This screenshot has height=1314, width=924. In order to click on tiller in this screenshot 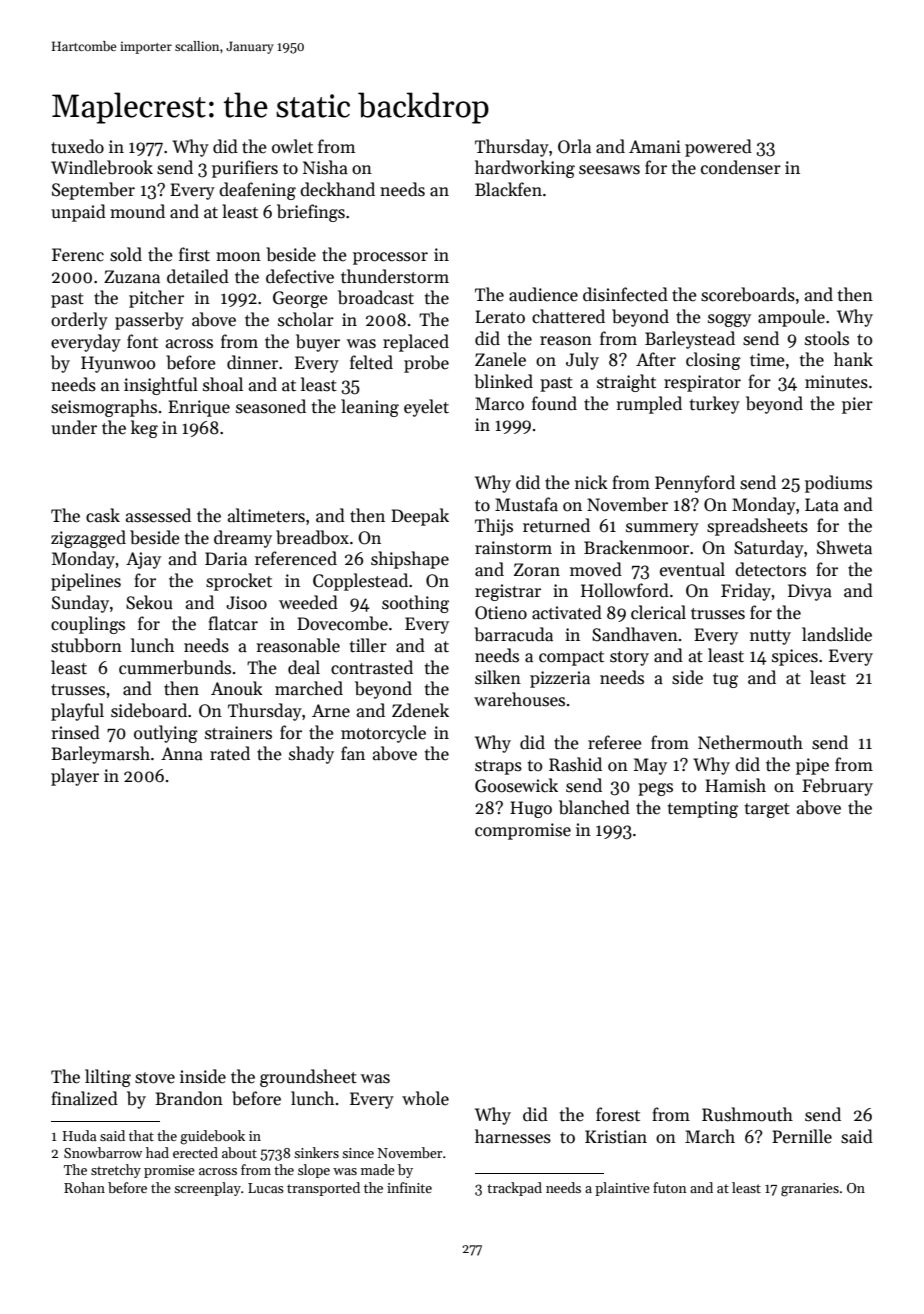, I will do `click(368, 645)`.
